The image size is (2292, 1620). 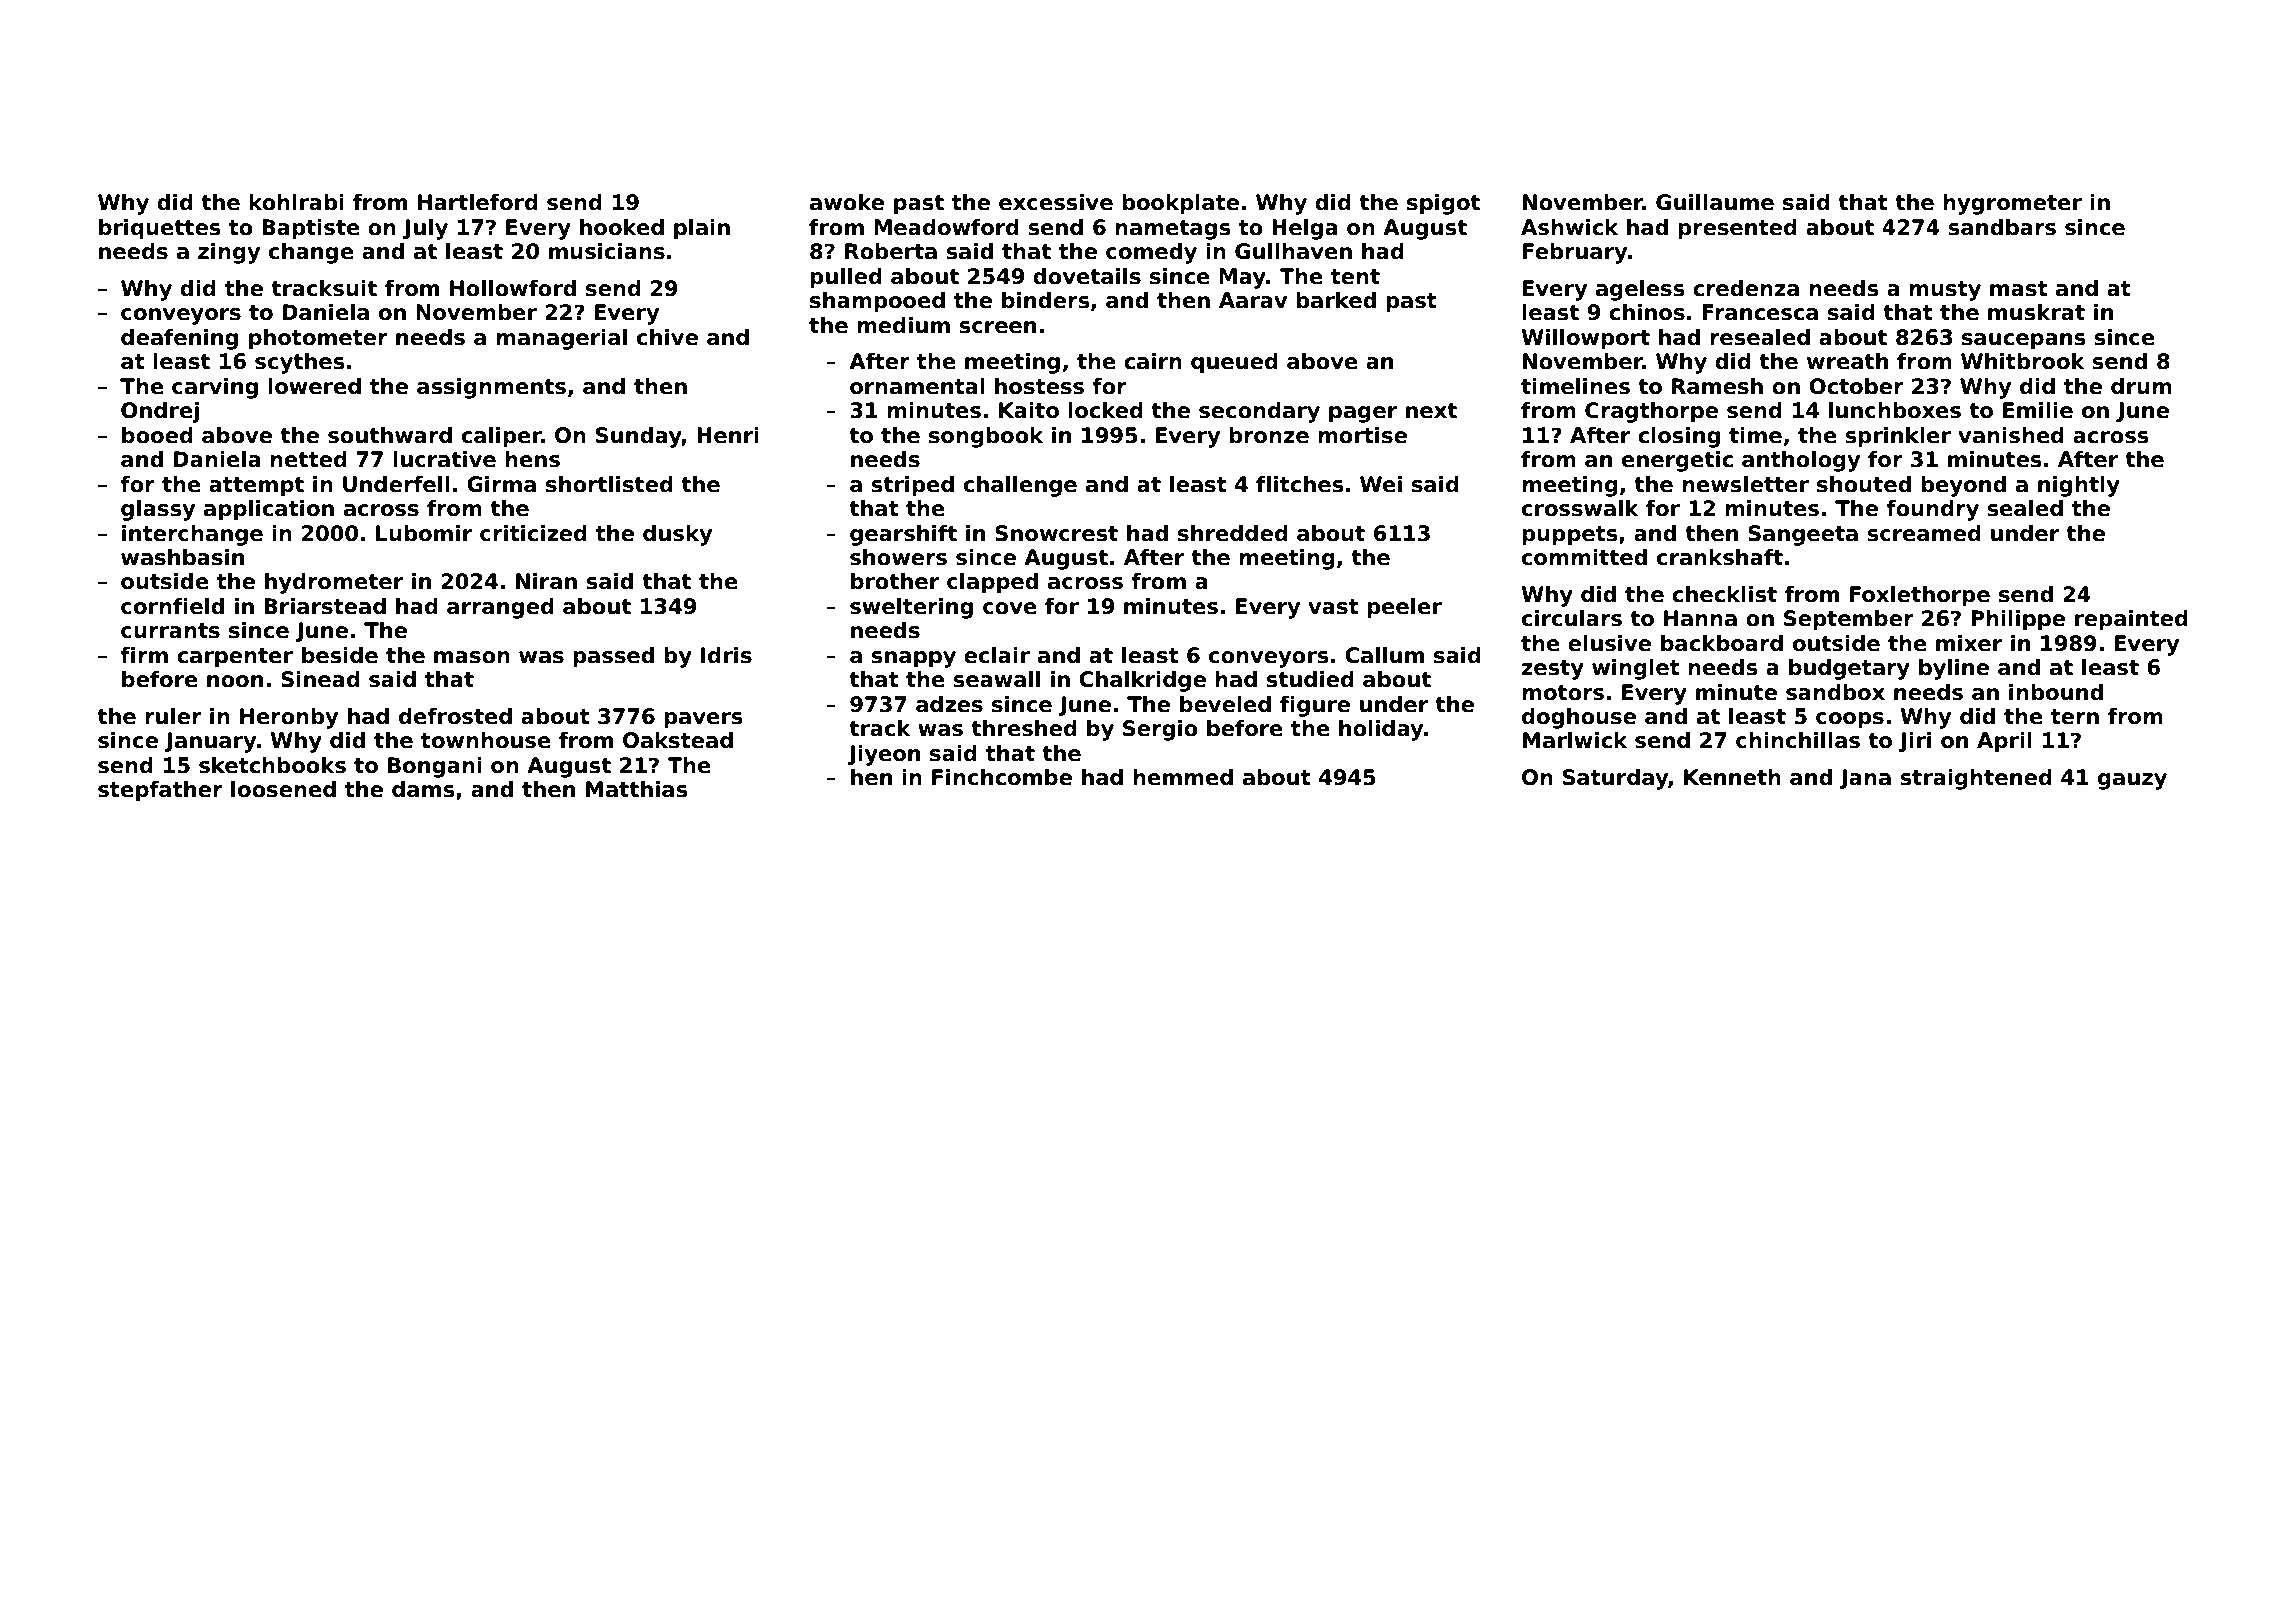 What do you see at coordinates (160, 791) in the screenshot?
I see `stepfather` at bounding box center [160, 791].
